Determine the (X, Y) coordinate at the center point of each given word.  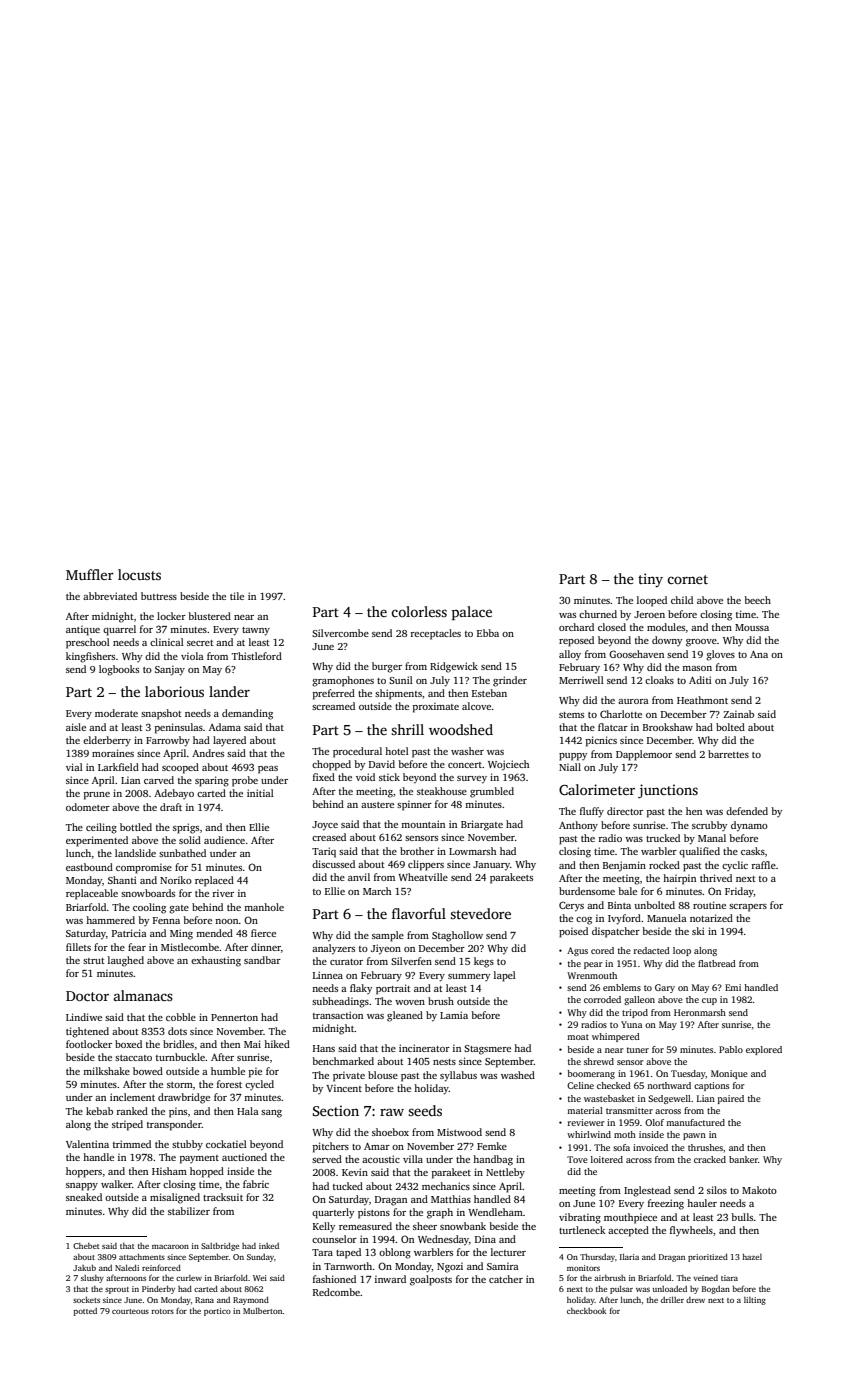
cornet (688, 579)
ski (698, 931)
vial (74, 767)
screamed (333, 706)
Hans (324, 1048)
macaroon (170, 1247)
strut (93, 961)
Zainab (739, 714)
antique (83, 631)
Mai (252, 1044)
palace (472, 613)
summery (469, 977)
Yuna (631, 1024)
